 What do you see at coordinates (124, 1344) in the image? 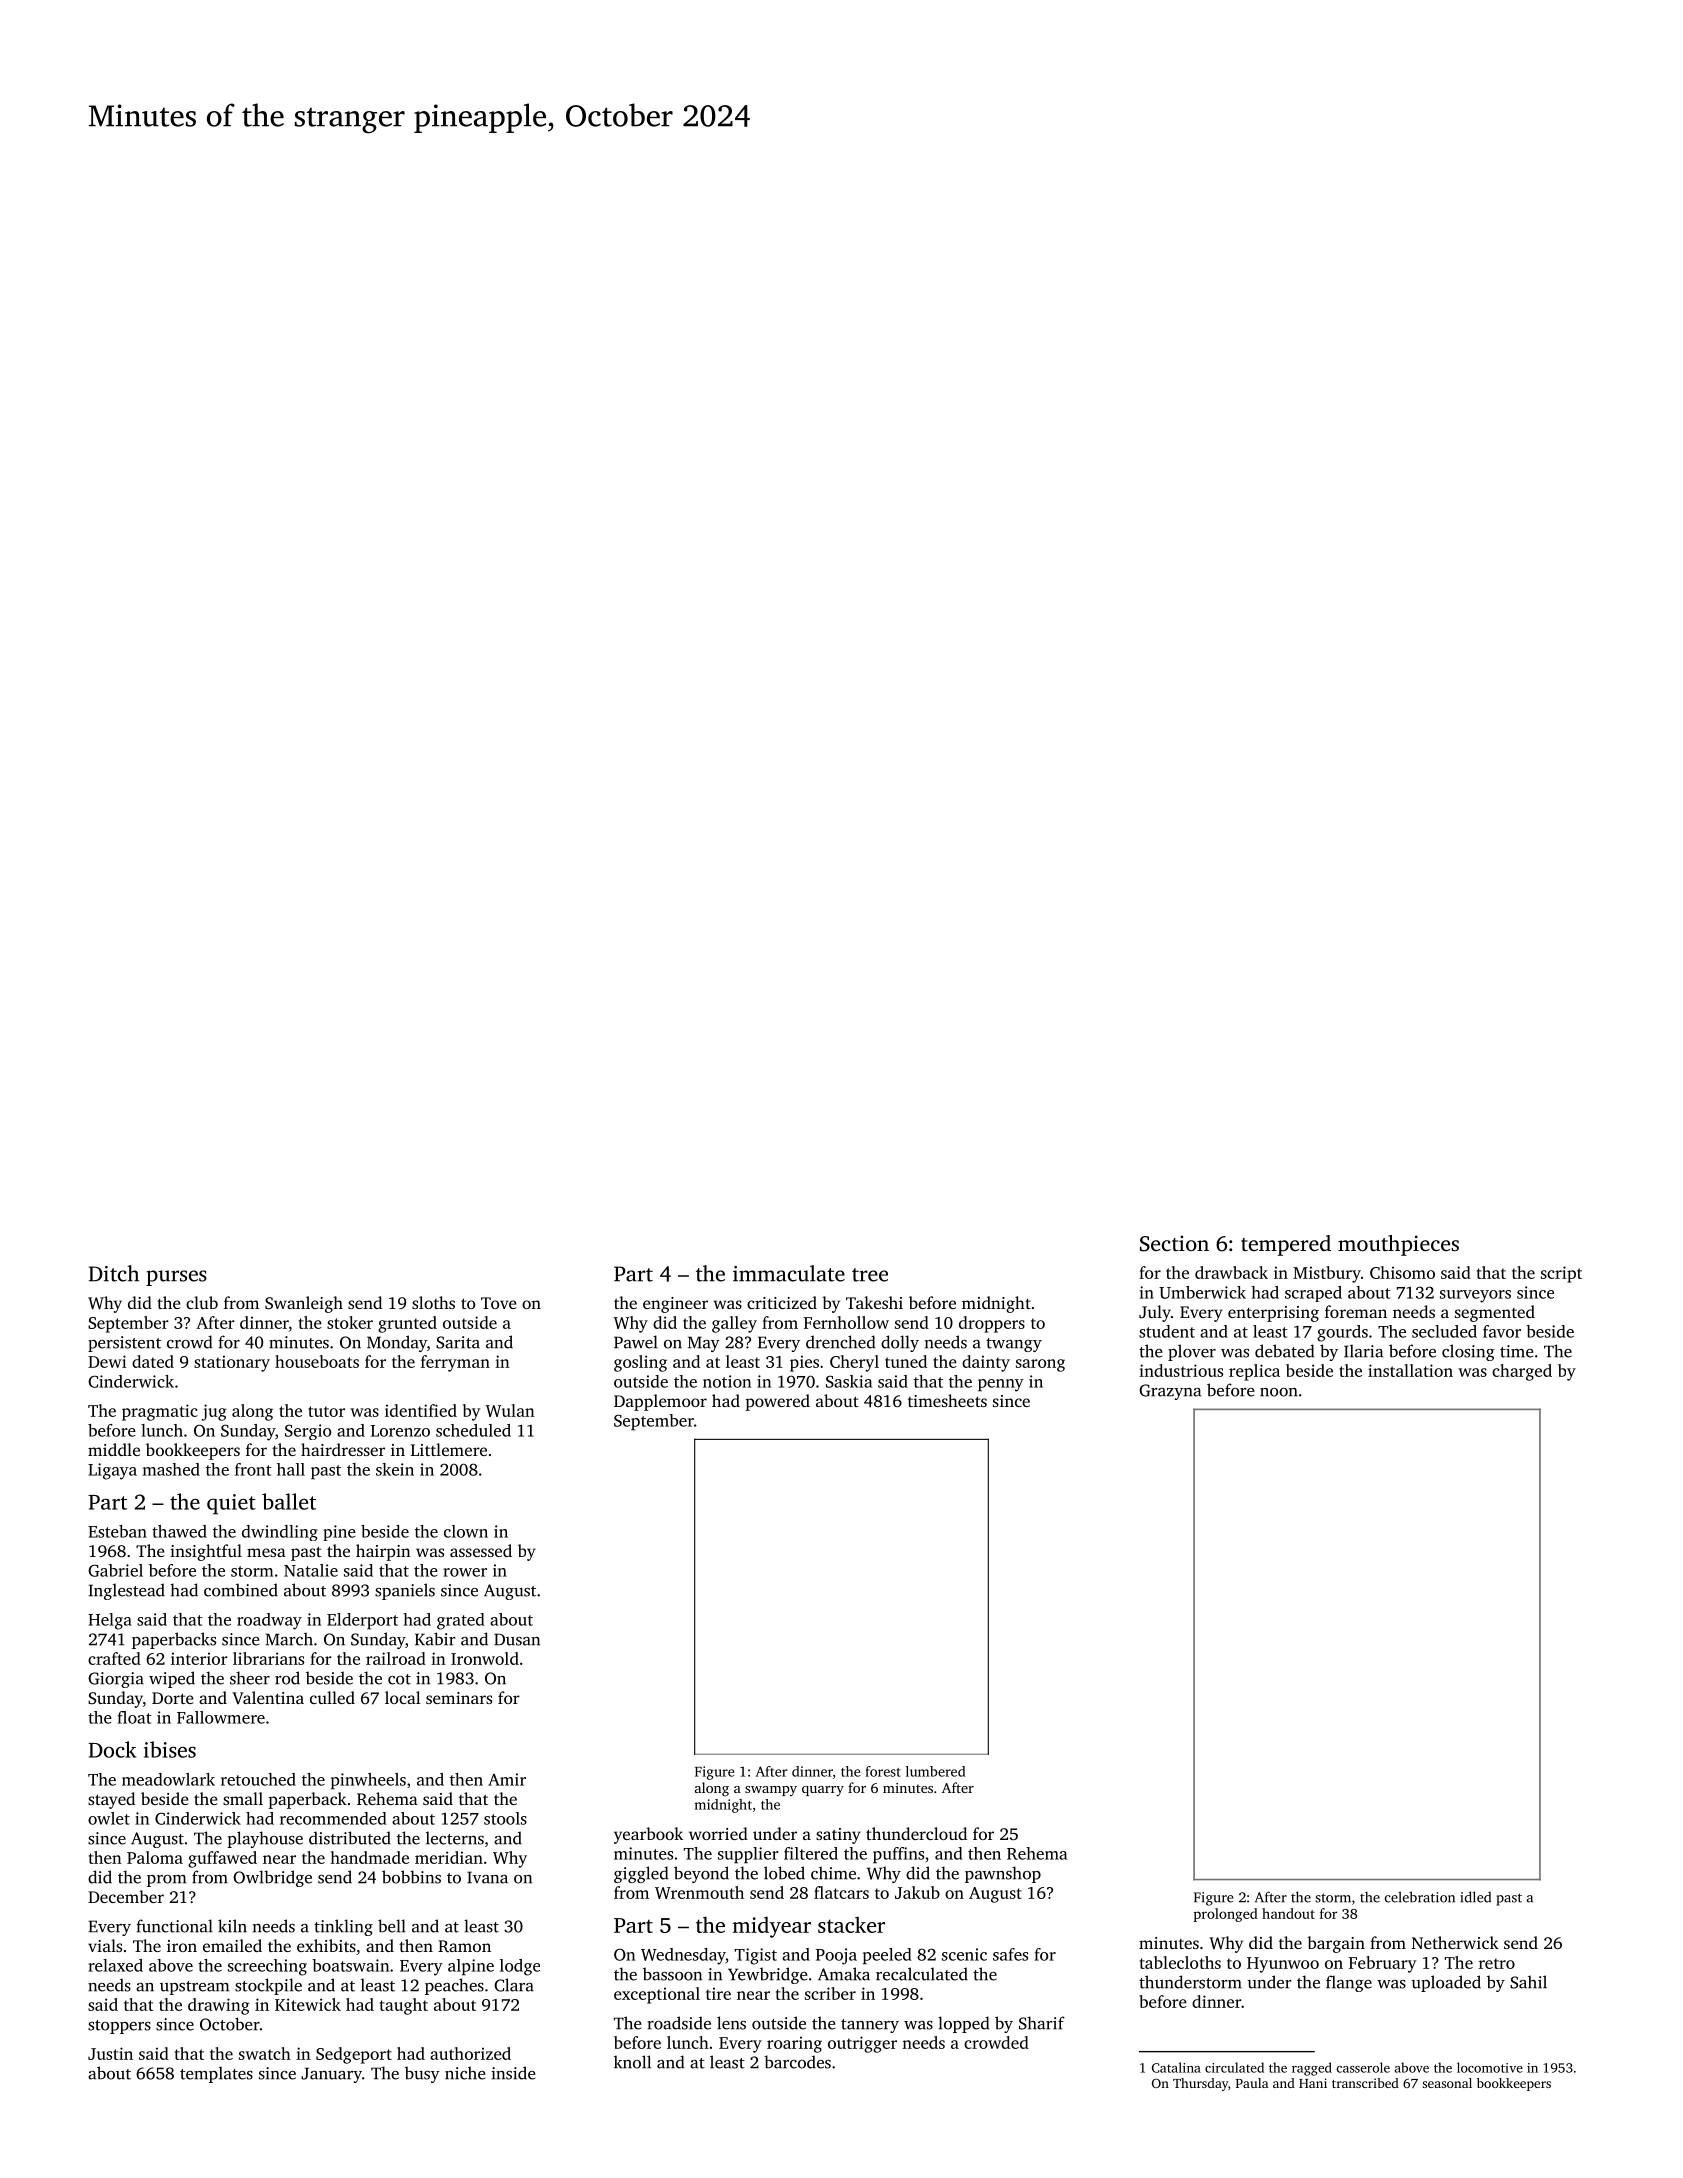
I see `persistent` at bounding box center [124, 1344].
